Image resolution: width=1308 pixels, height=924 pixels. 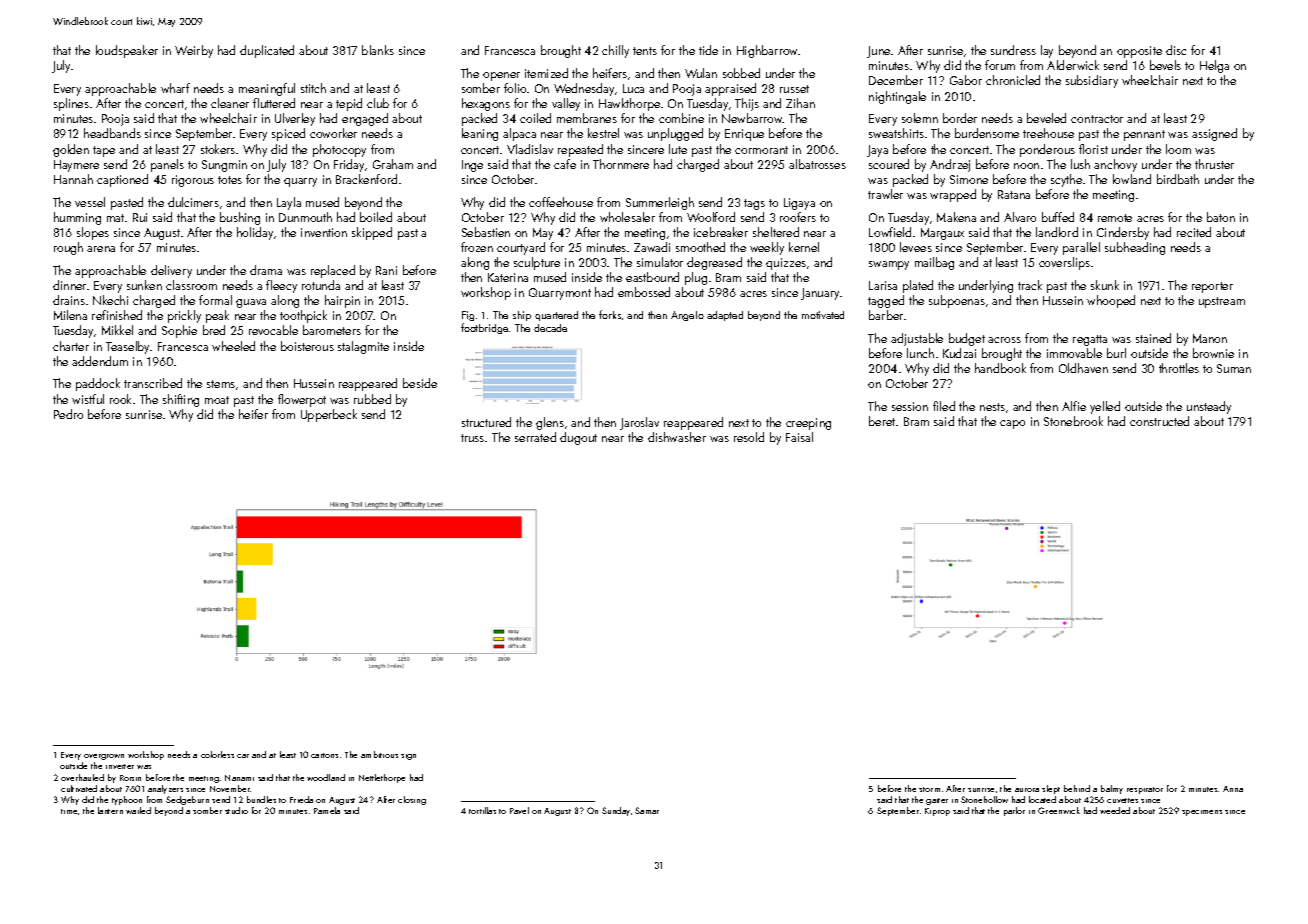 I want to click on opener, so click(x=501, y=76).
